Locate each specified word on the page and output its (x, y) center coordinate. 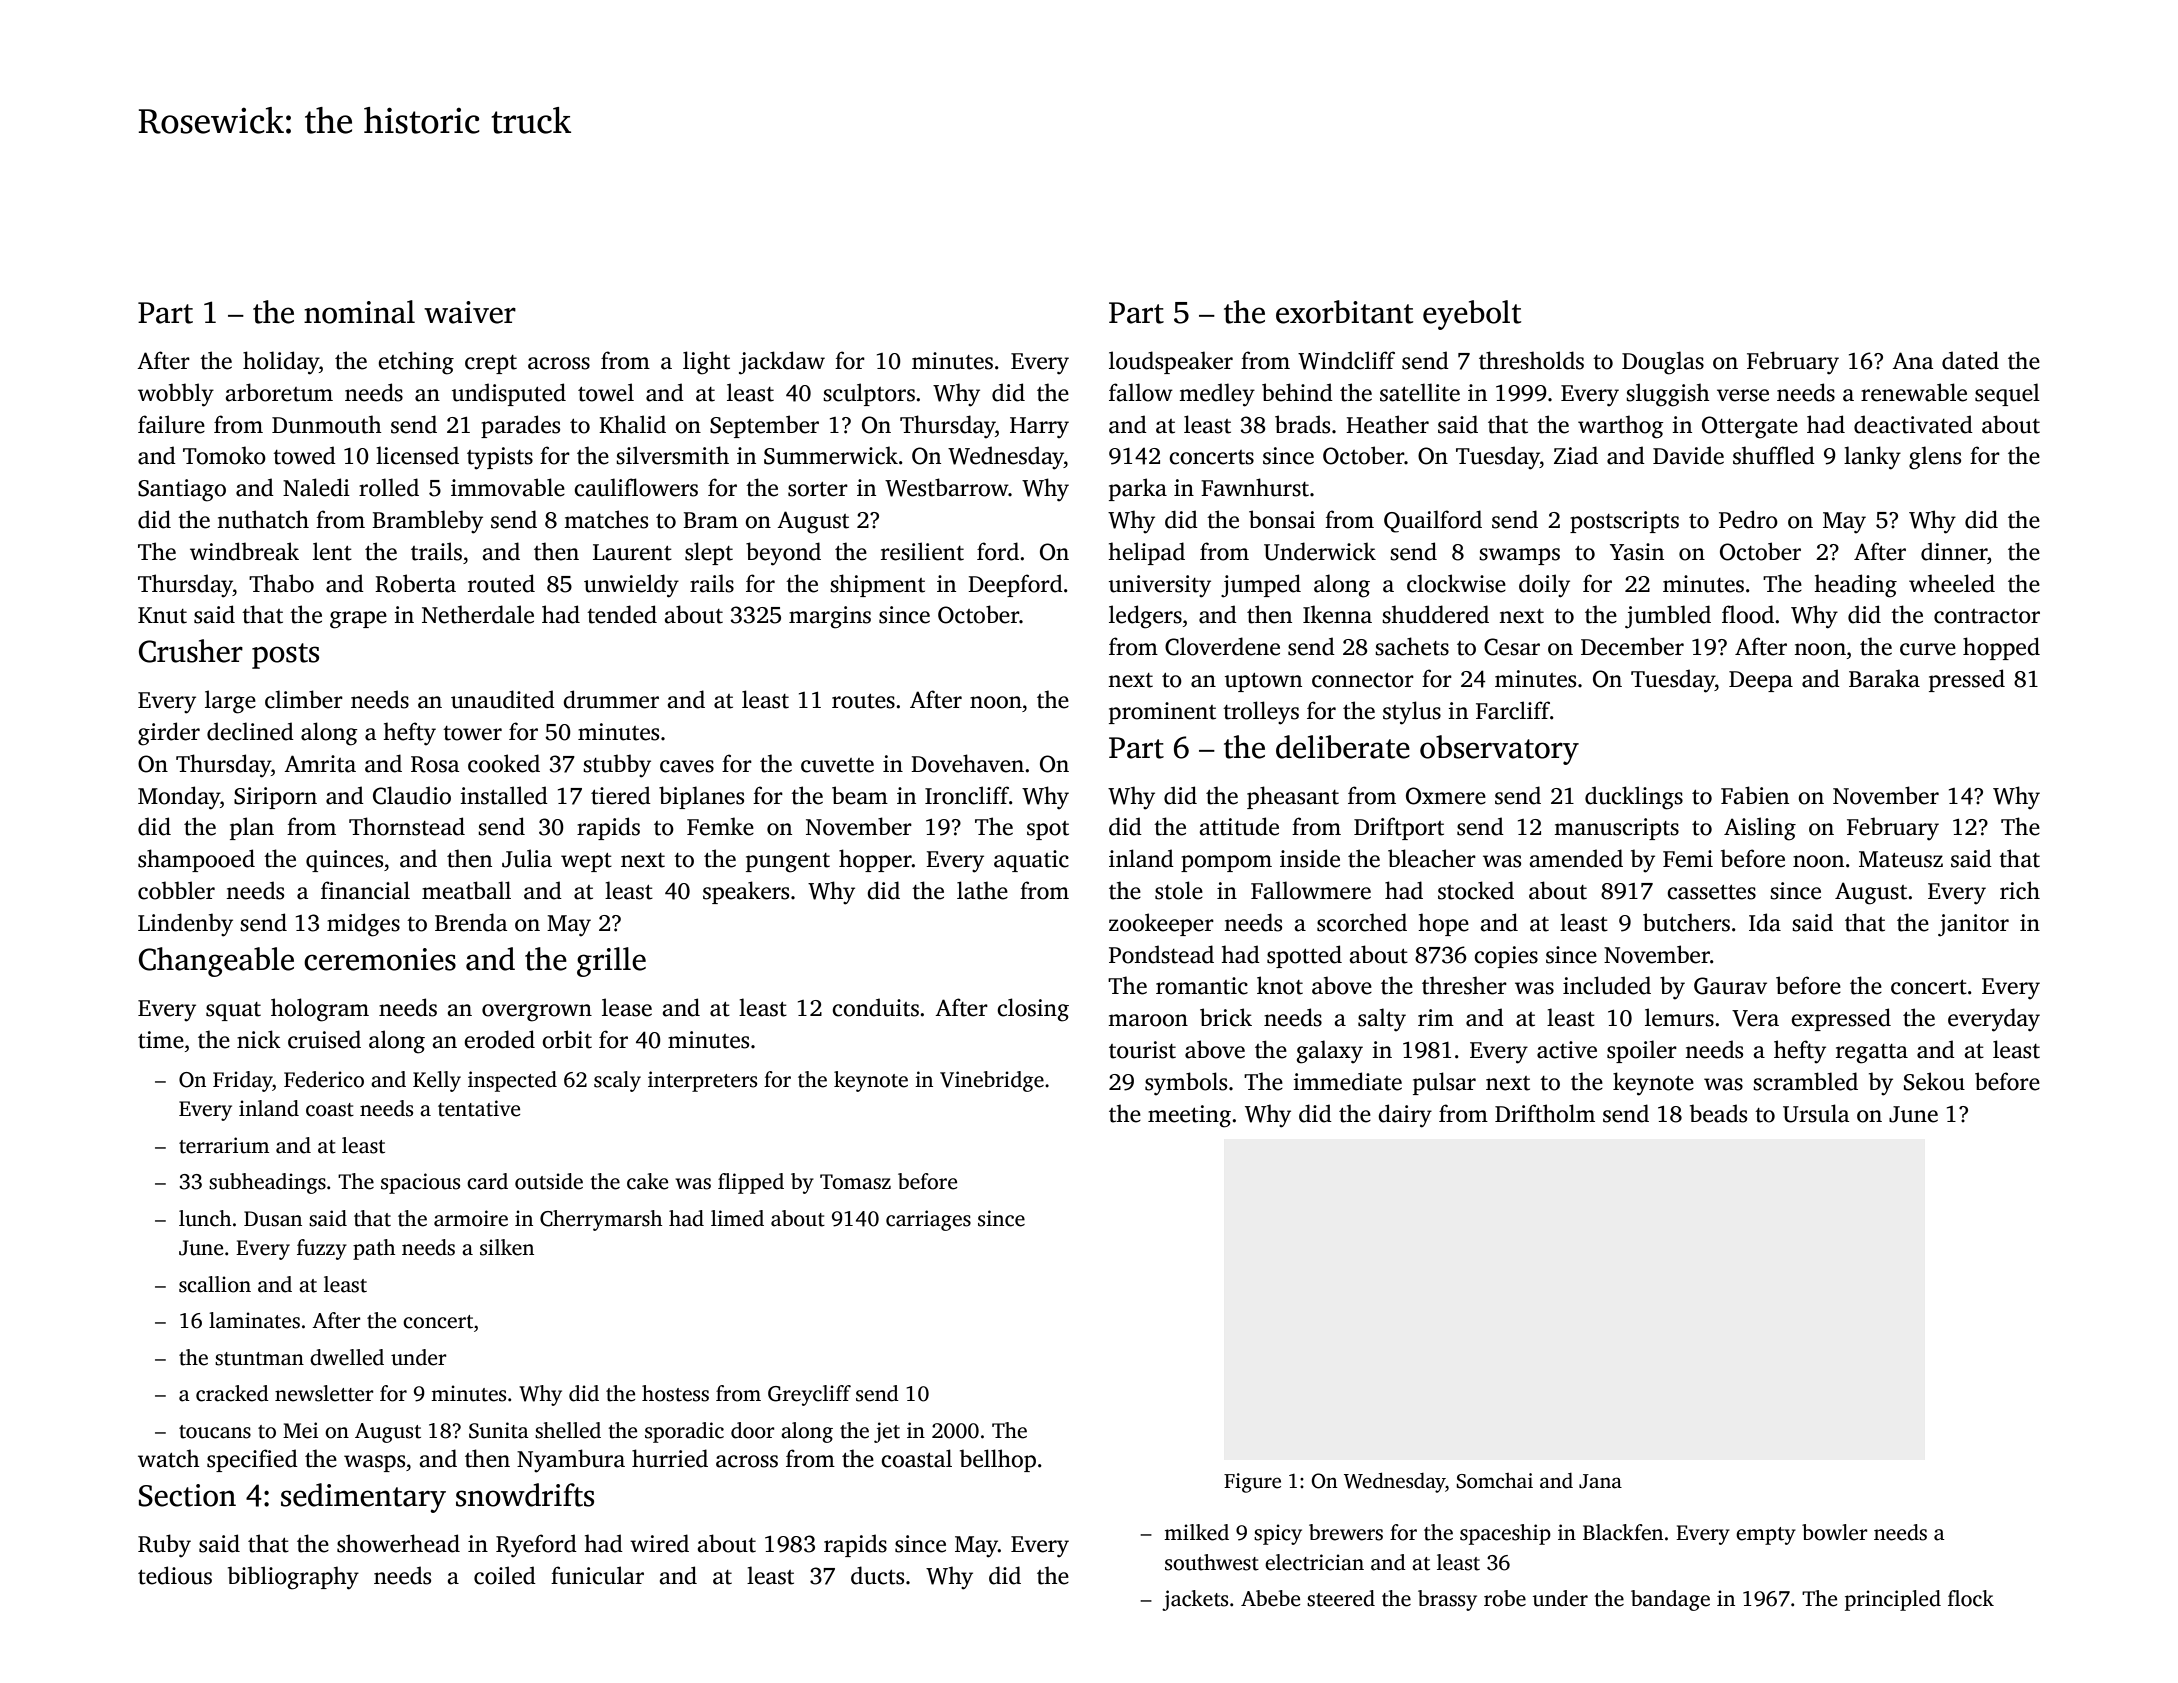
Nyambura (571, 1461)
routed (501, 583)
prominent (1162, 713)
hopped (2001, 648)
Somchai (1494, 1481)
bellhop (998, 1460)
